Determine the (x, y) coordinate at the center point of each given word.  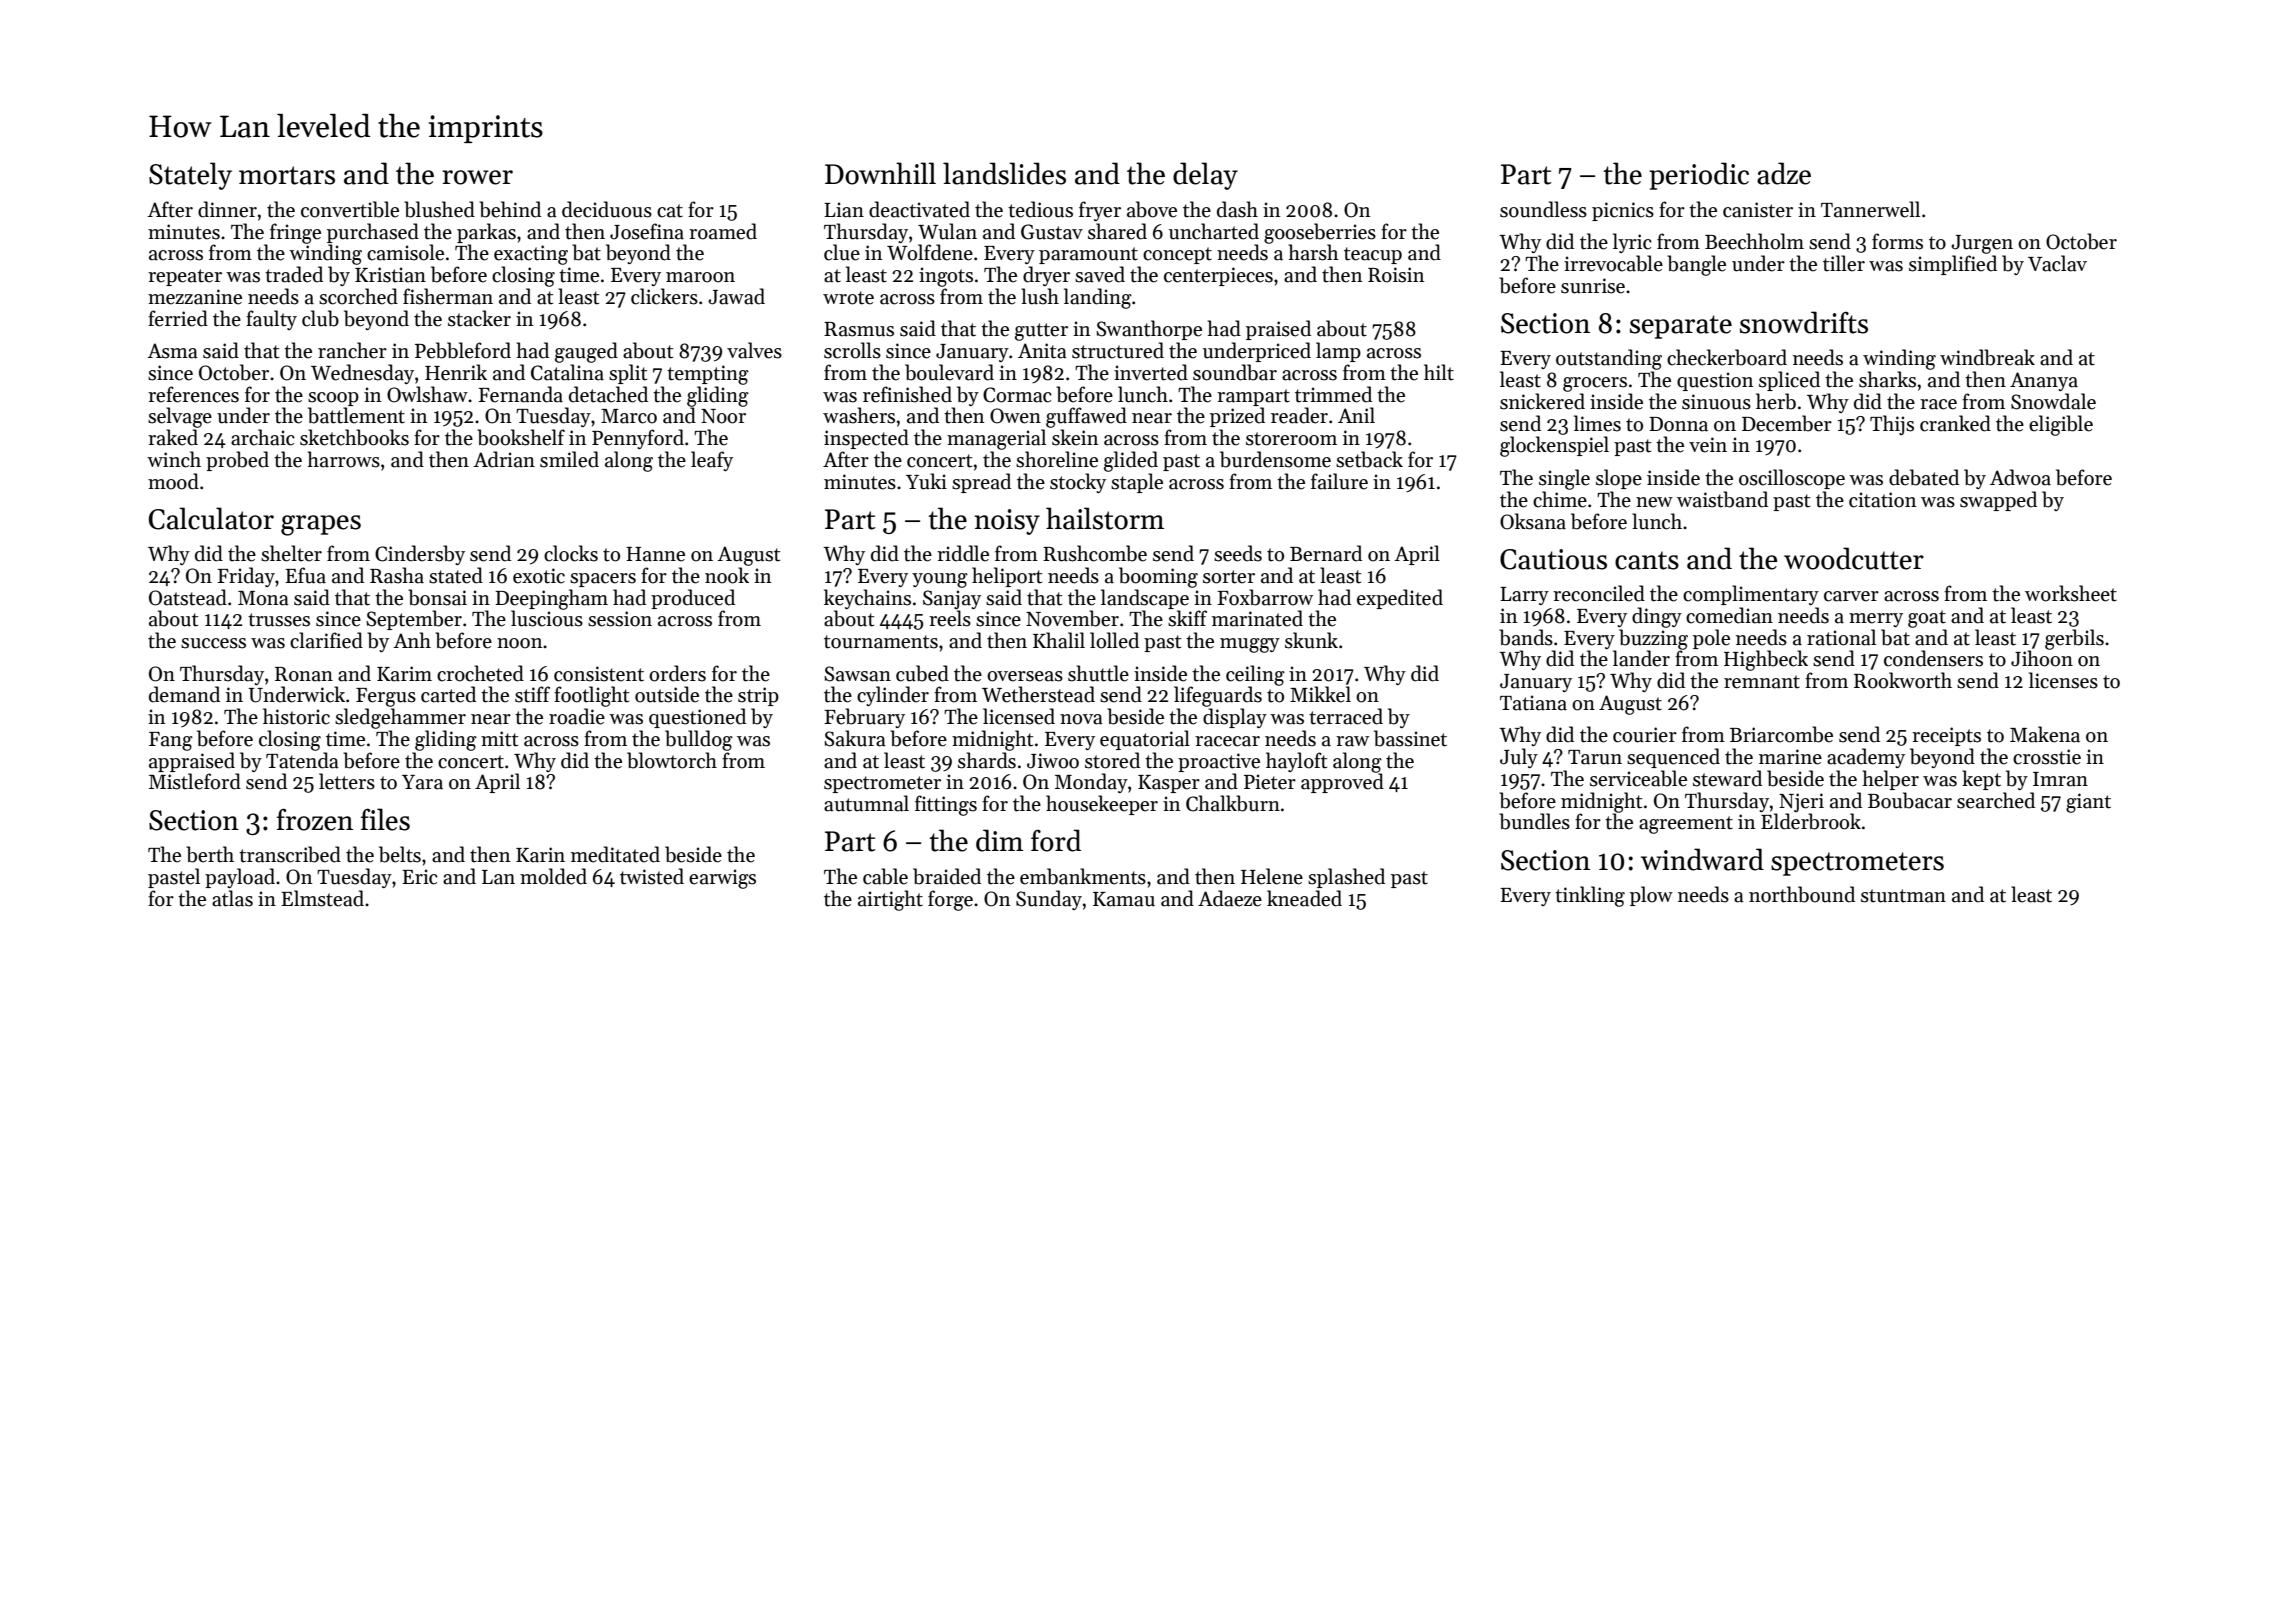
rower (477, 177)
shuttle (1098, 673)
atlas (232, 898)
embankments (1083, 876)
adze (1784, 173)
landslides (1004, 173)
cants (1647, 560)
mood (173, 481)
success (213, 643)
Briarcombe (1781, 734)
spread (981, 483)
